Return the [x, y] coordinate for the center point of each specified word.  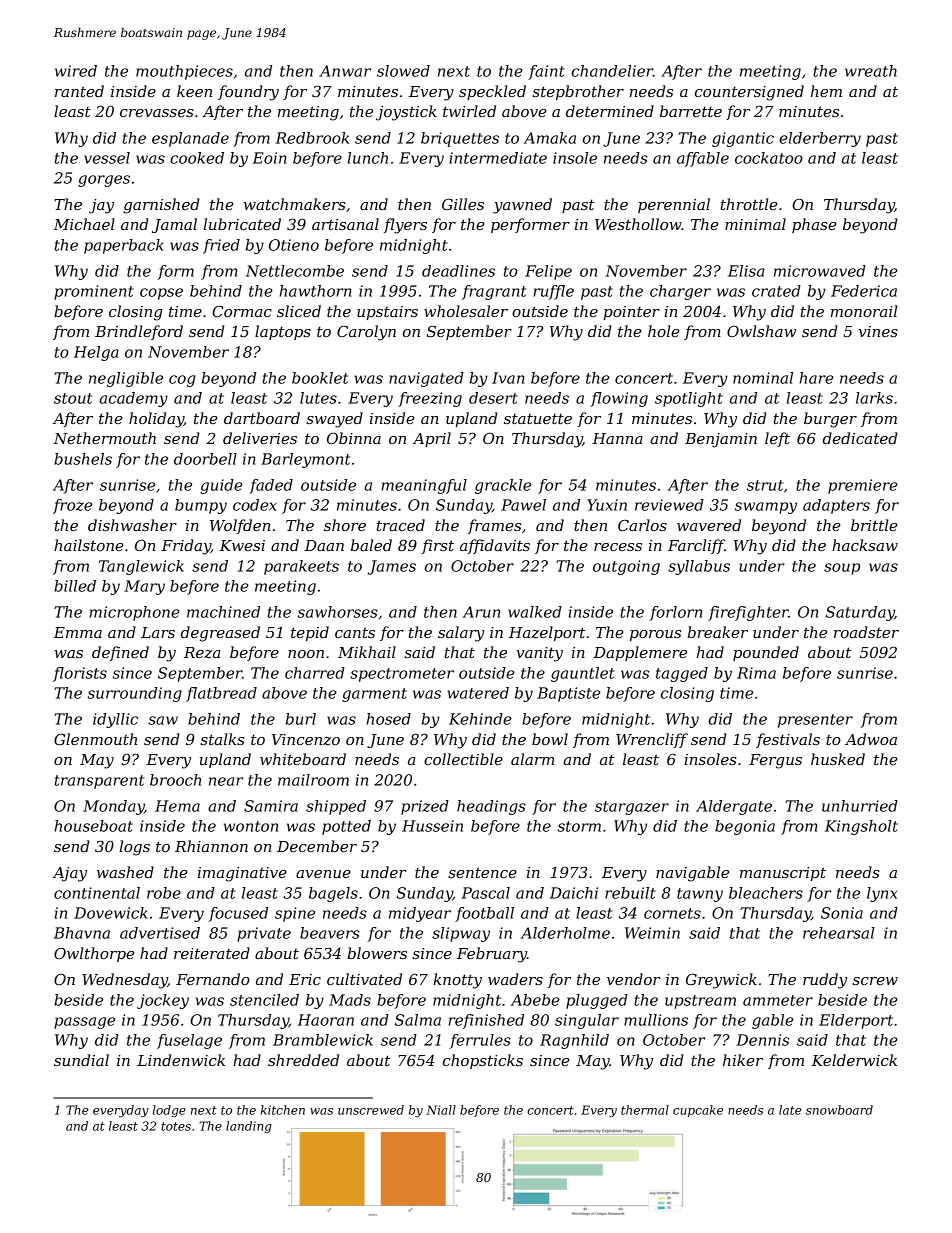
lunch [368, 158]
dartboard [262, 418]
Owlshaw [761, 331]
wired [76, 71]
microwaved [820, 271]
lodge [169, 1111]
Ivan [508, 378]
